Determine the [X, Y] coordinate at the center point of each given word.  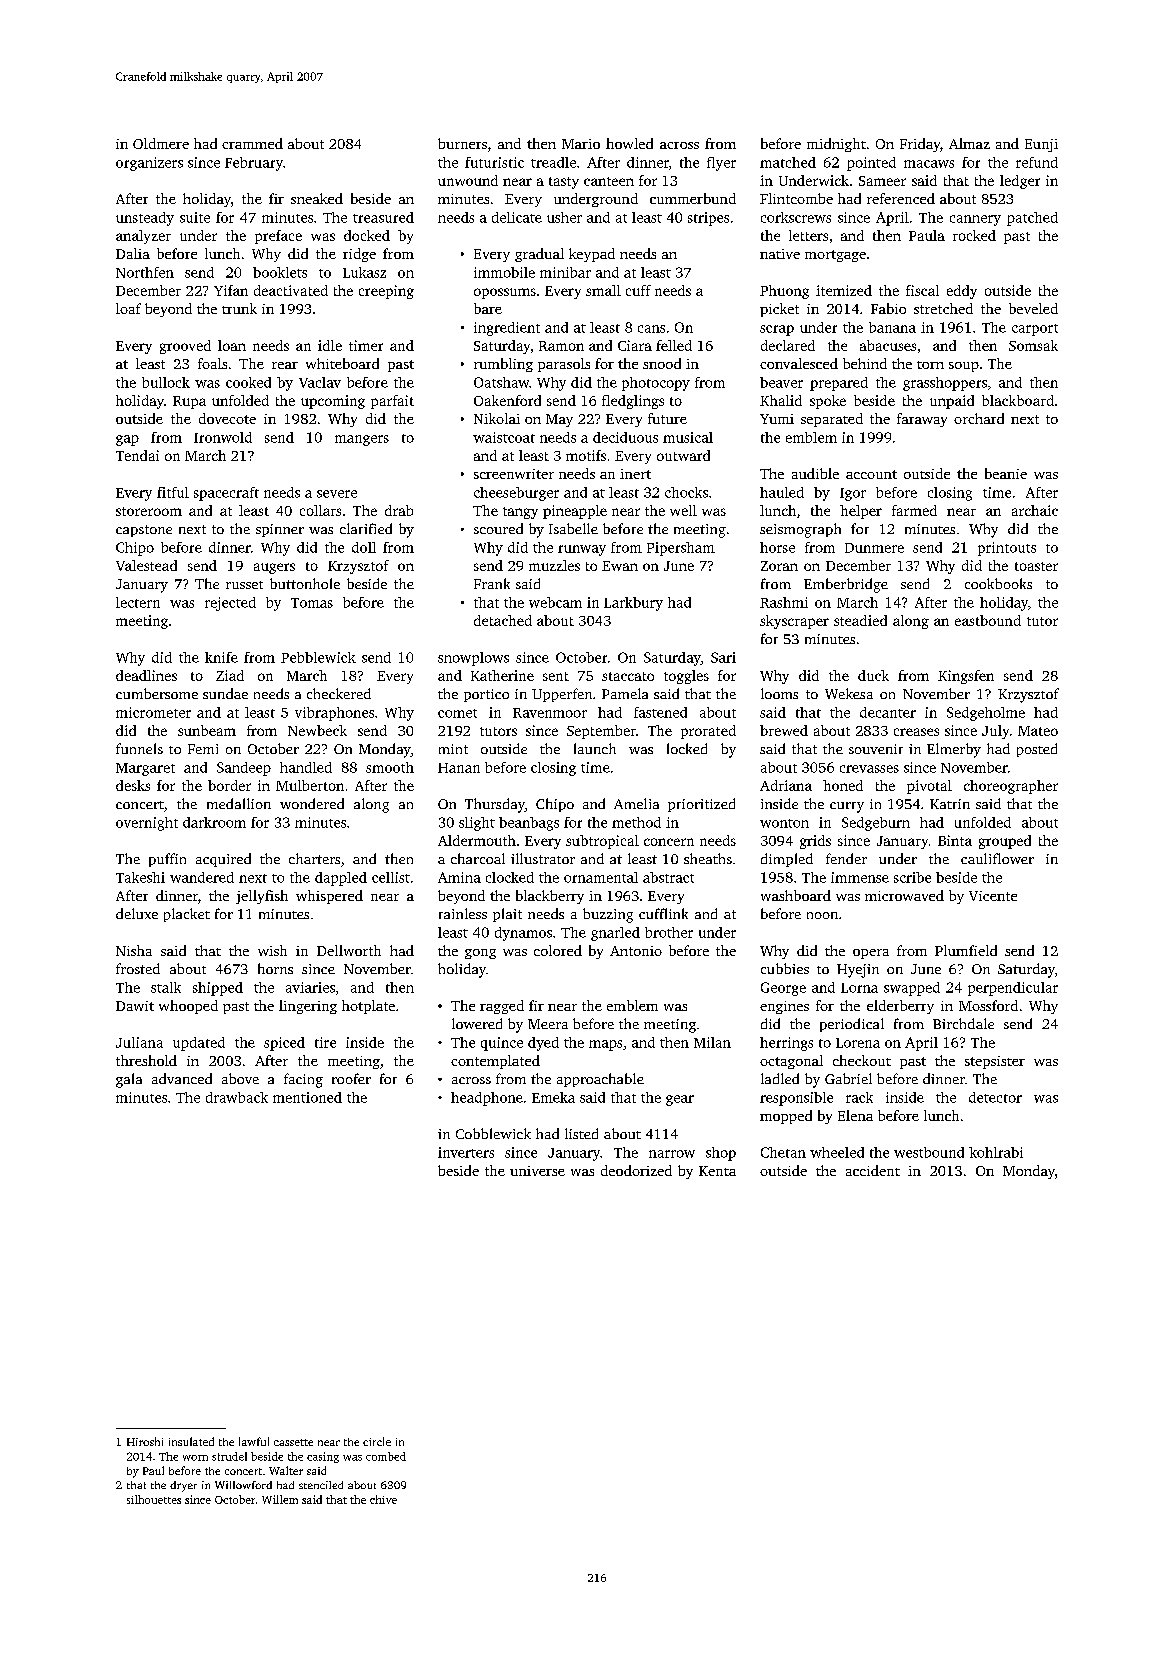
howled [629, 143]
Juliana [139, 1042]
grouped [1005, 842]
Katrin [950, 804]
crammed [252, 143]
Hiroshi [145, 1441]
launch [595, 748]
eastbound [988, 620]
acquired [223, 860]
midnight [836, 145]
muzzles [554, 565]
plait [507, 915]
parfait [392, 402]
